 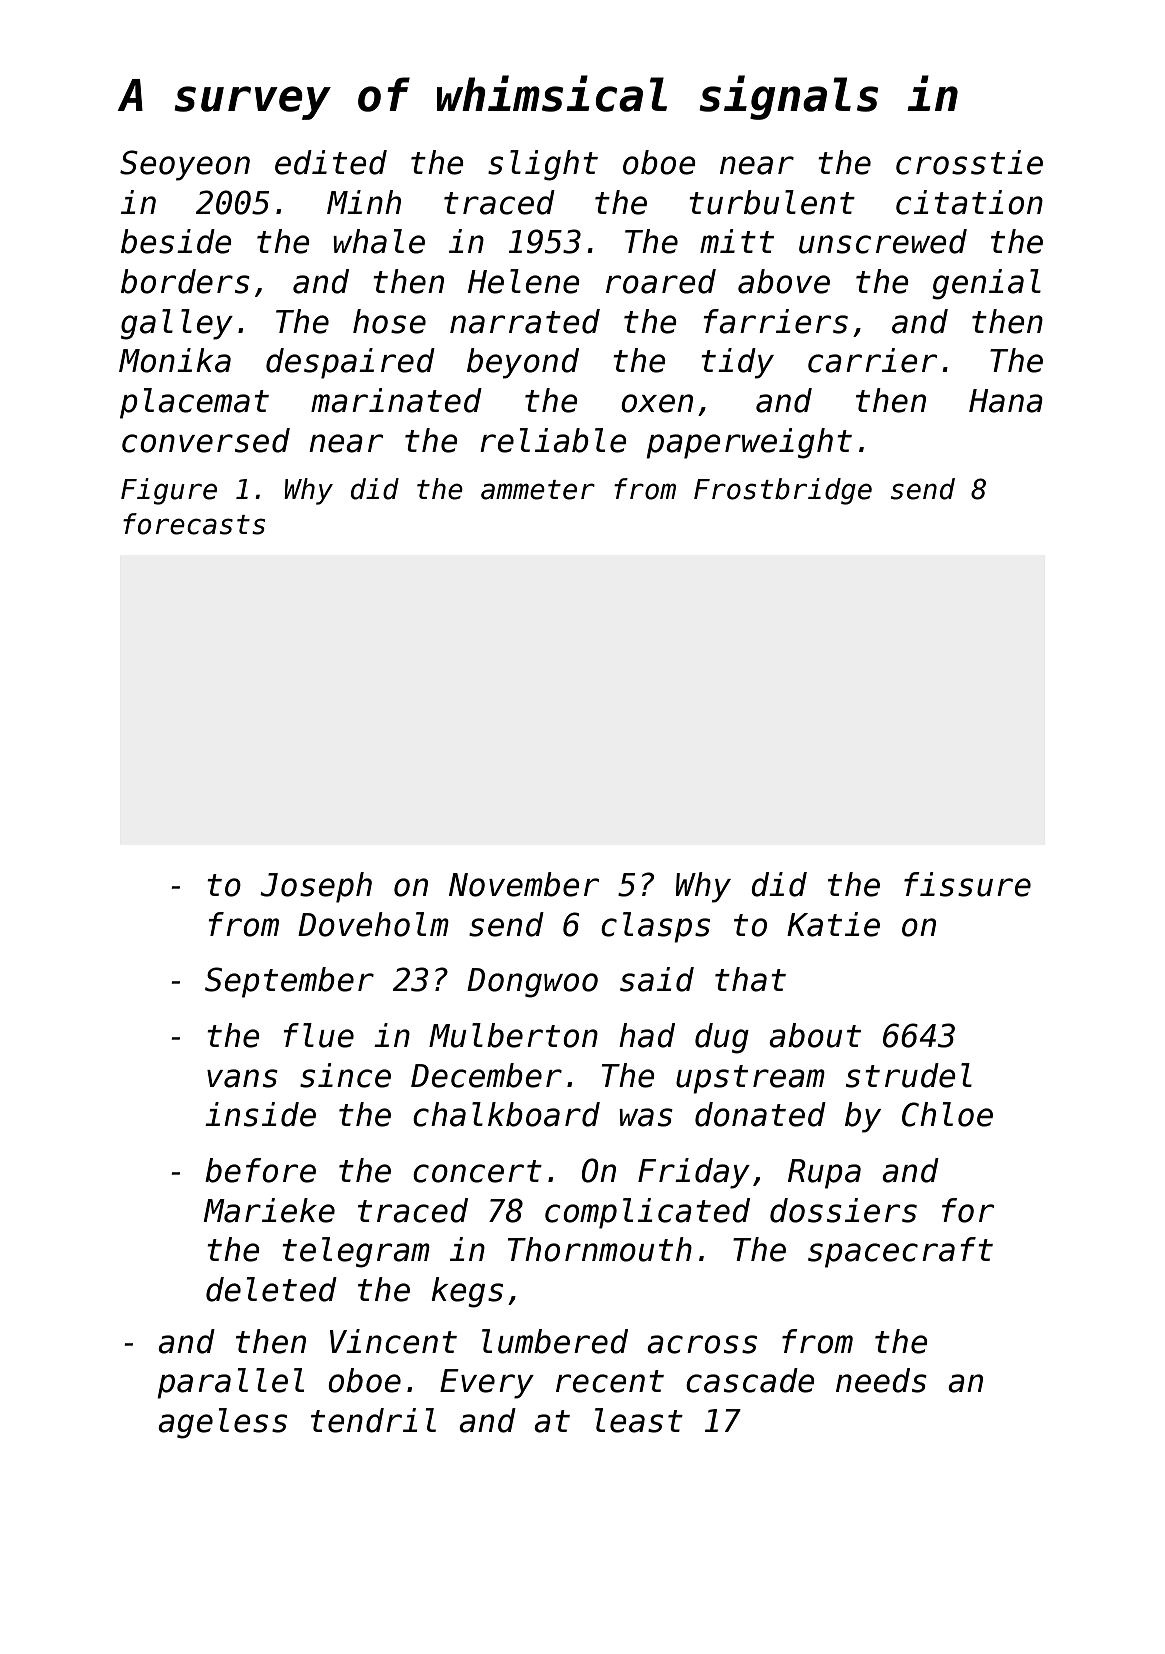 What do you see at coordinates (525, 321) in the page?
I see `narrated` at bounding box center [525, 321].
